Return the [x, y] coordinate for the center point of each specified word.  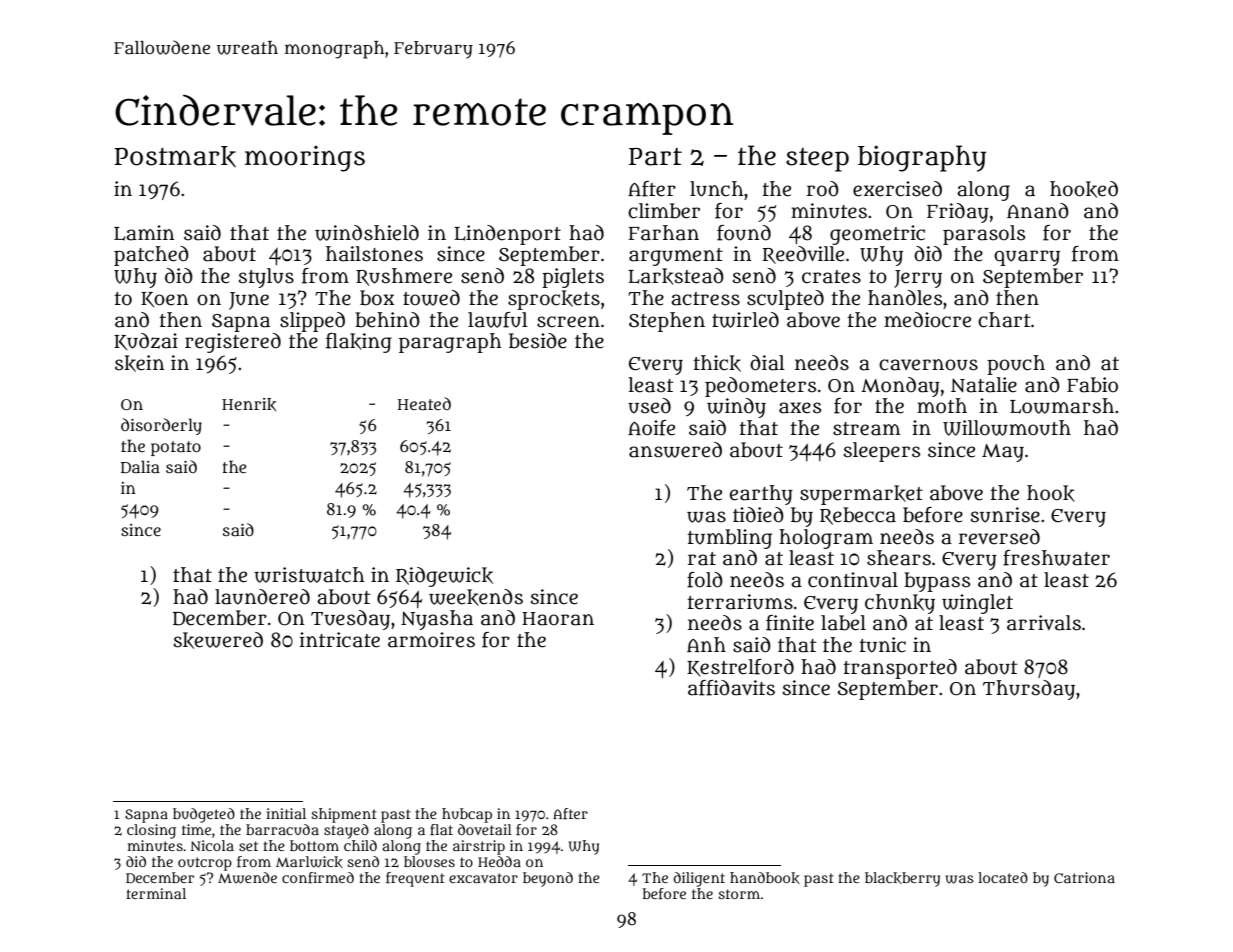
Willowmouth [1007, 428]
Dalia [140, 466]
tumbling [729, 539]
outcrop [205, 864]
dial [767, 363]
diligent [699, 879]
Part [655, 157]
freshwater [1056, 558]
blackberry [902, 879]
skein [140, 363]
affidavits [731, 688]
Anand [1038, 211]
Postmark [175, 156]
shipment [344, 815]
